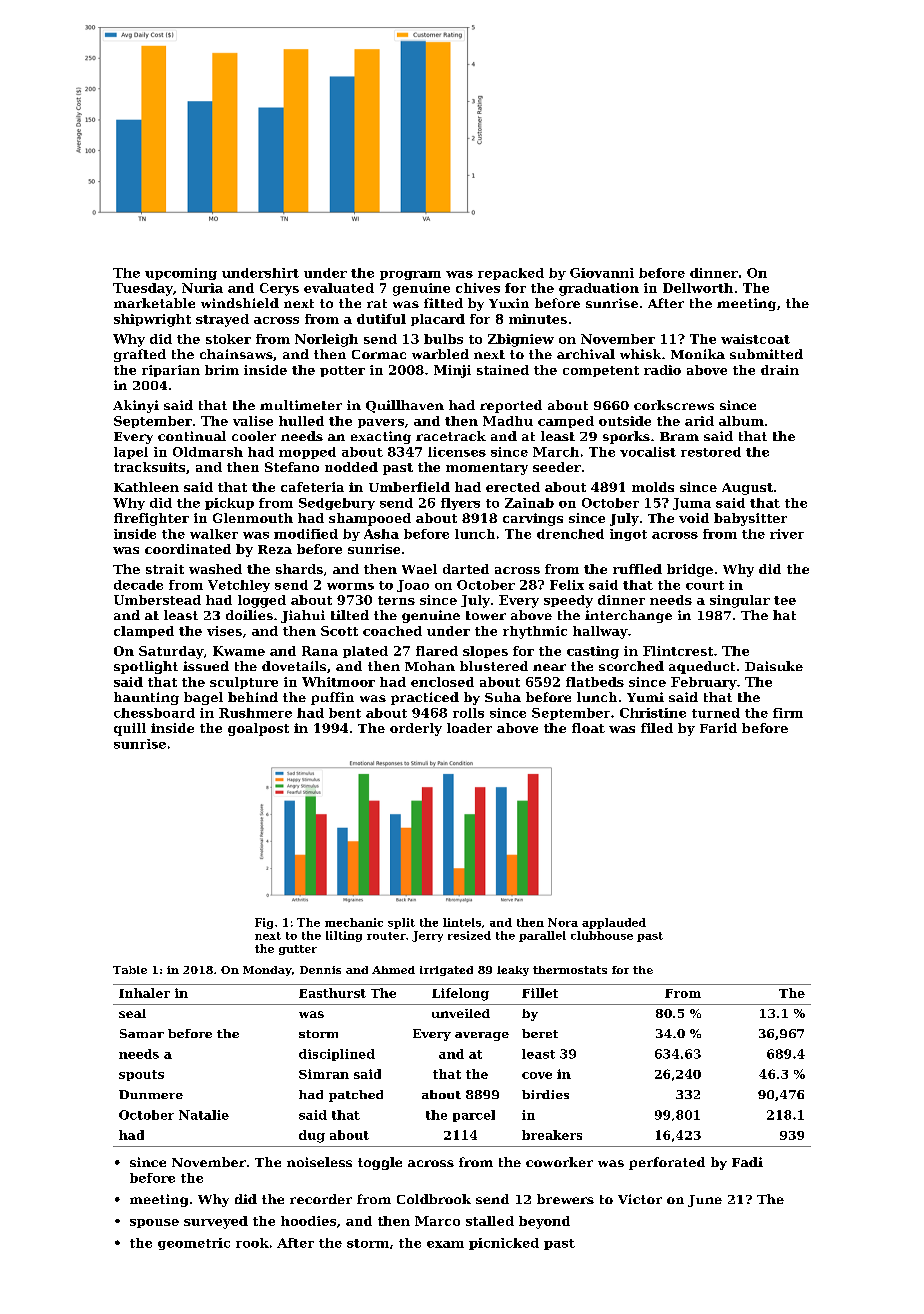  Describe the element at coordinates (511, 274) in the document. I see `repacked` at that location.
